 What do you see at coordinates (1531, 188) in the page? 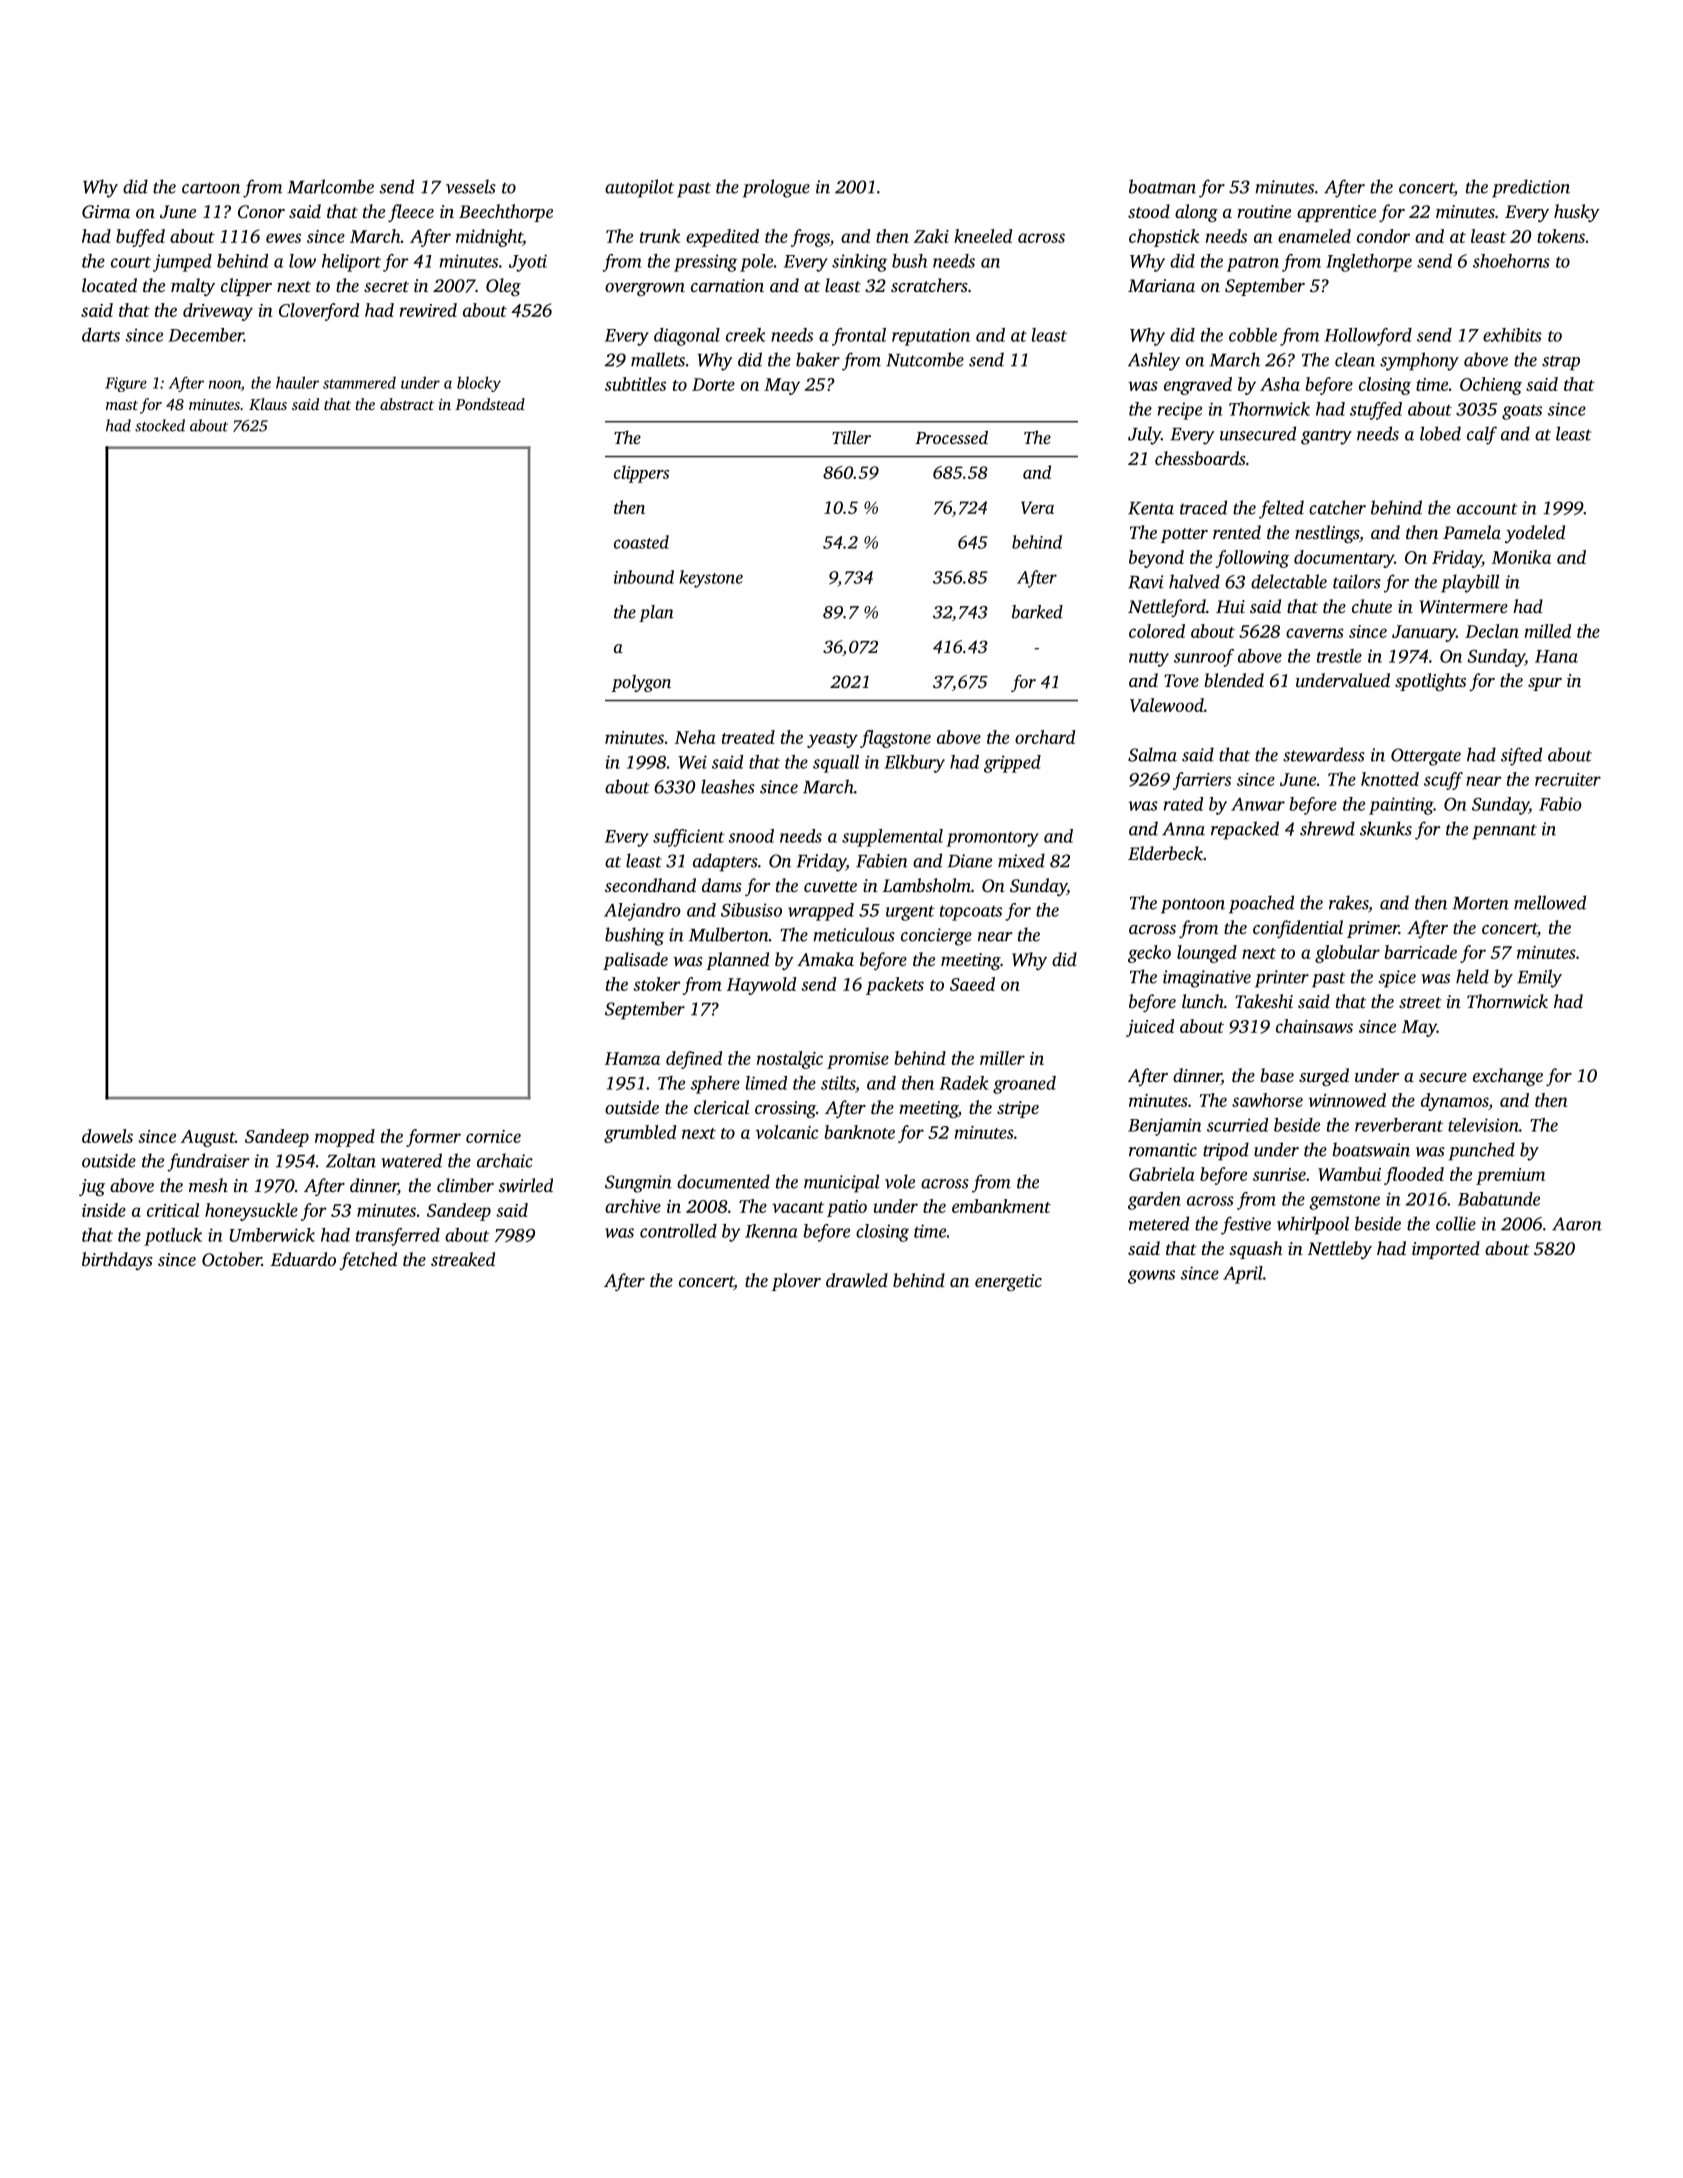
I see `prediction` at bounding box center [1531, 188].
